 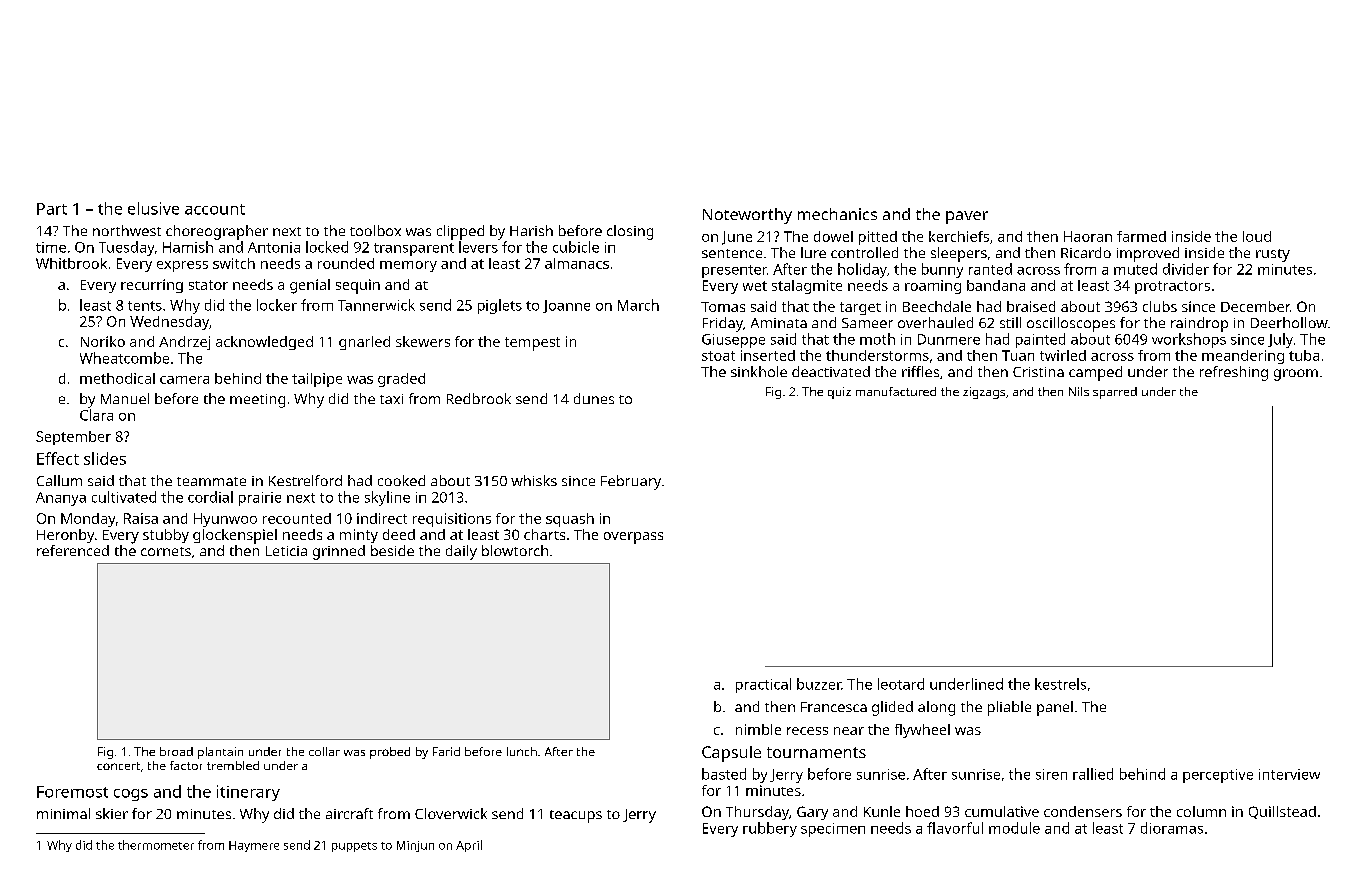 I want to click on clipped, so click(x=460, y=232).
